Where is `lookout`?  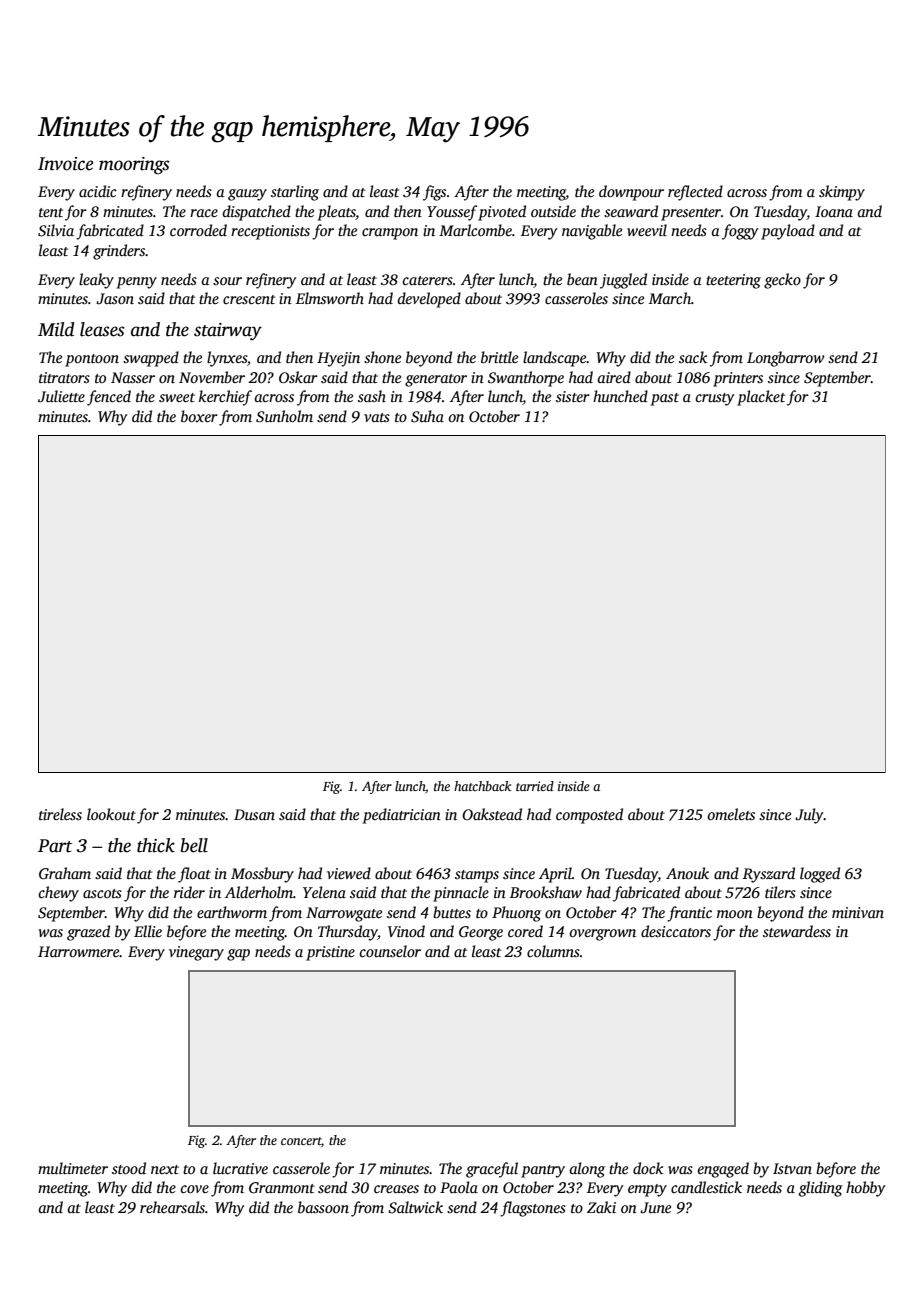 lookout is located at coordinates (111, 814).
